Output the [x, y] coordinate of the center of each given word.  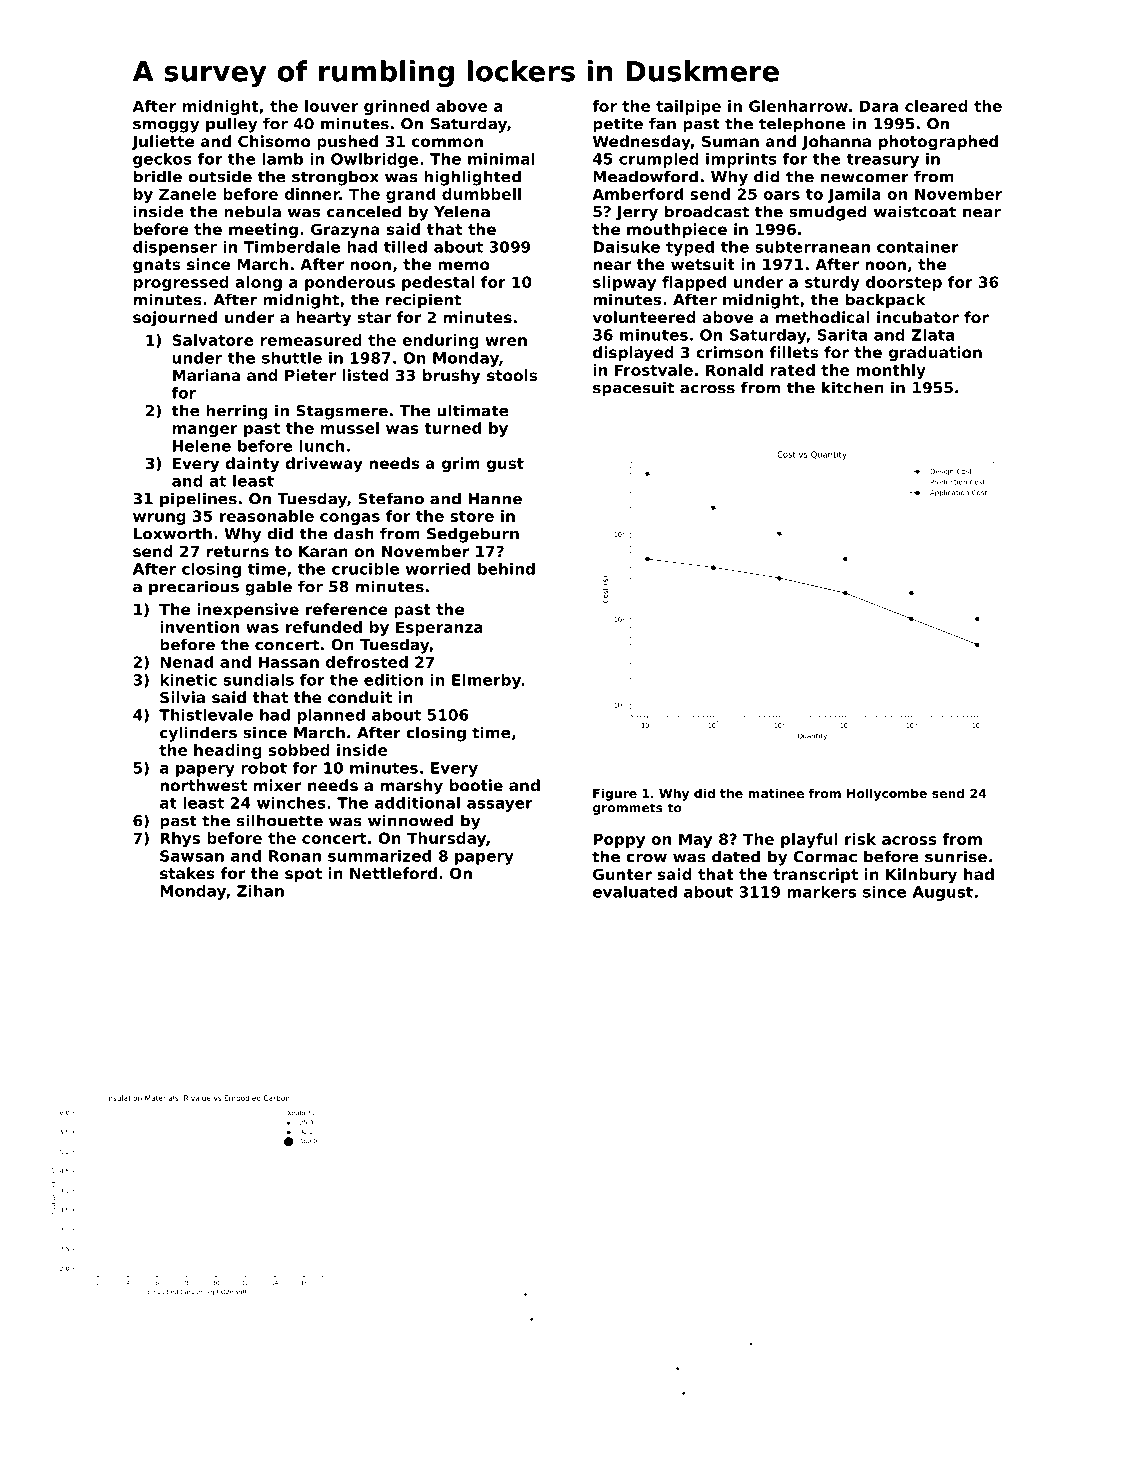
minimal [501, 159]
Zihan [260, 891]
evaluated [635, 892]
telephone [802, 125]
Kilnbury [921, 876]
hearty [323, 319]
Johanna [836, 142]
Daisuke [626, 247]
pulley [231, 125]
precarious [194, 588]
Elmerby [486, 681]
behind [506, 569]
